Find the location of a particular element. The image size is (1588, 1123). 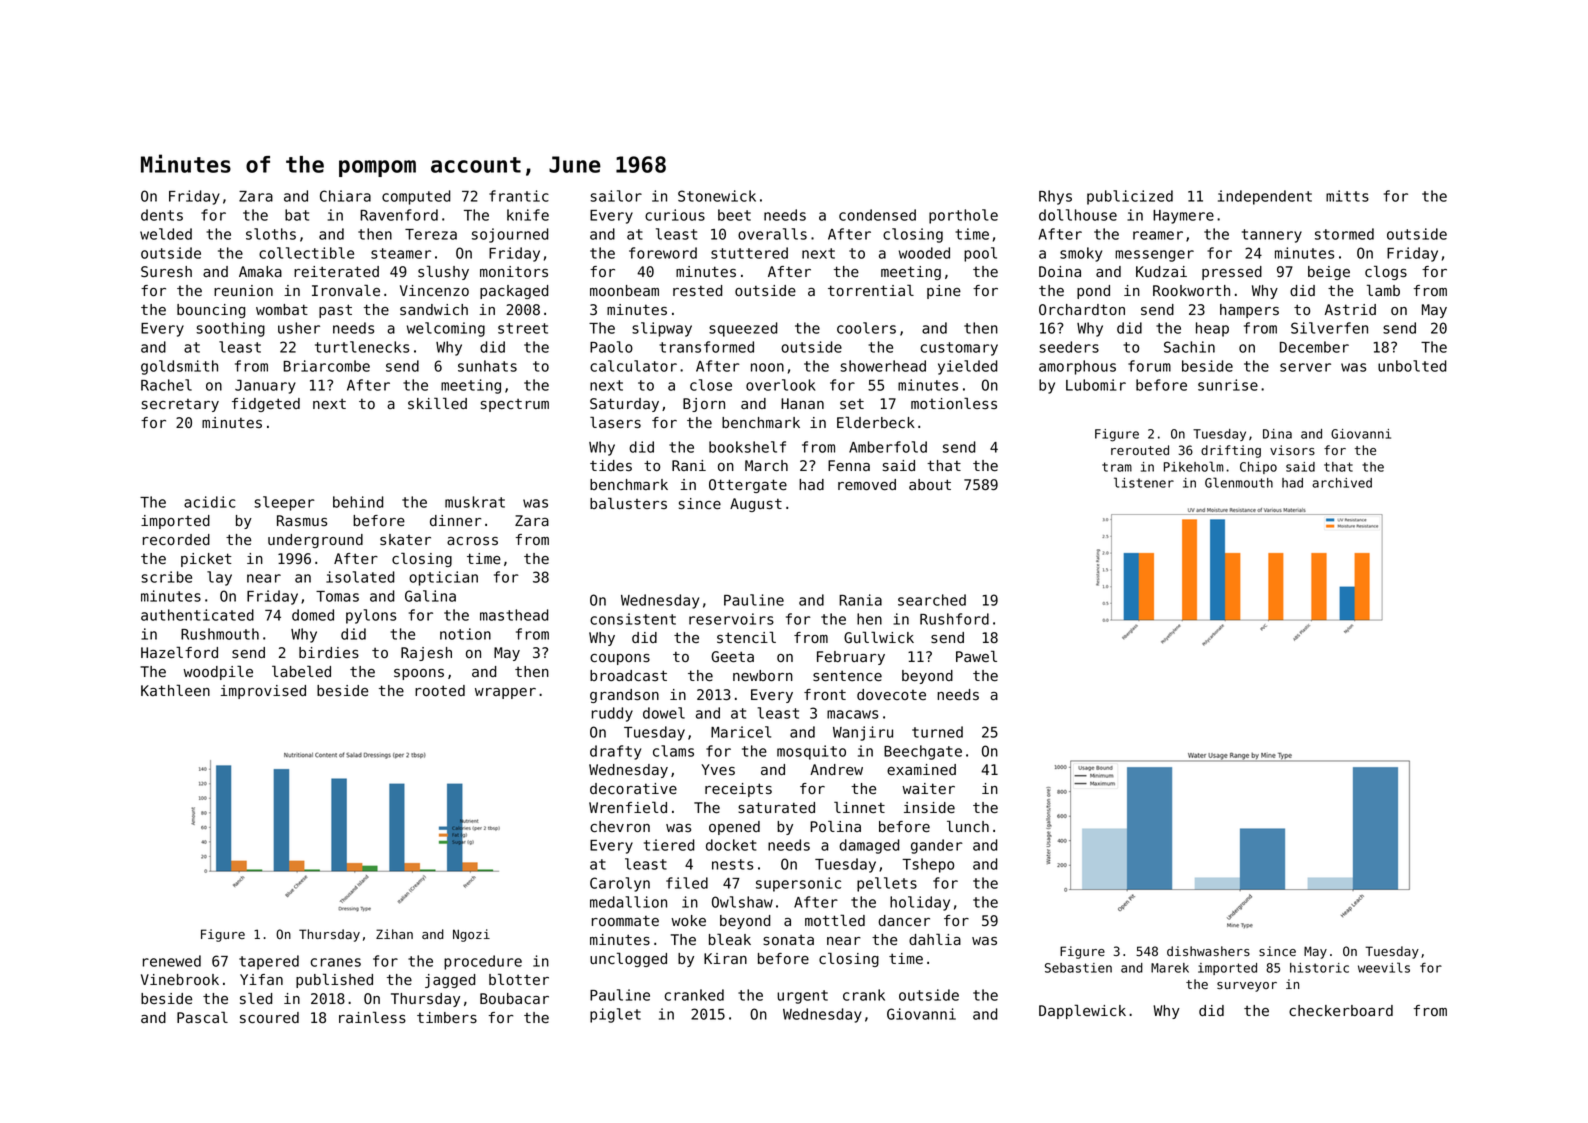

broadcast is located at coordinates (628, 676).
